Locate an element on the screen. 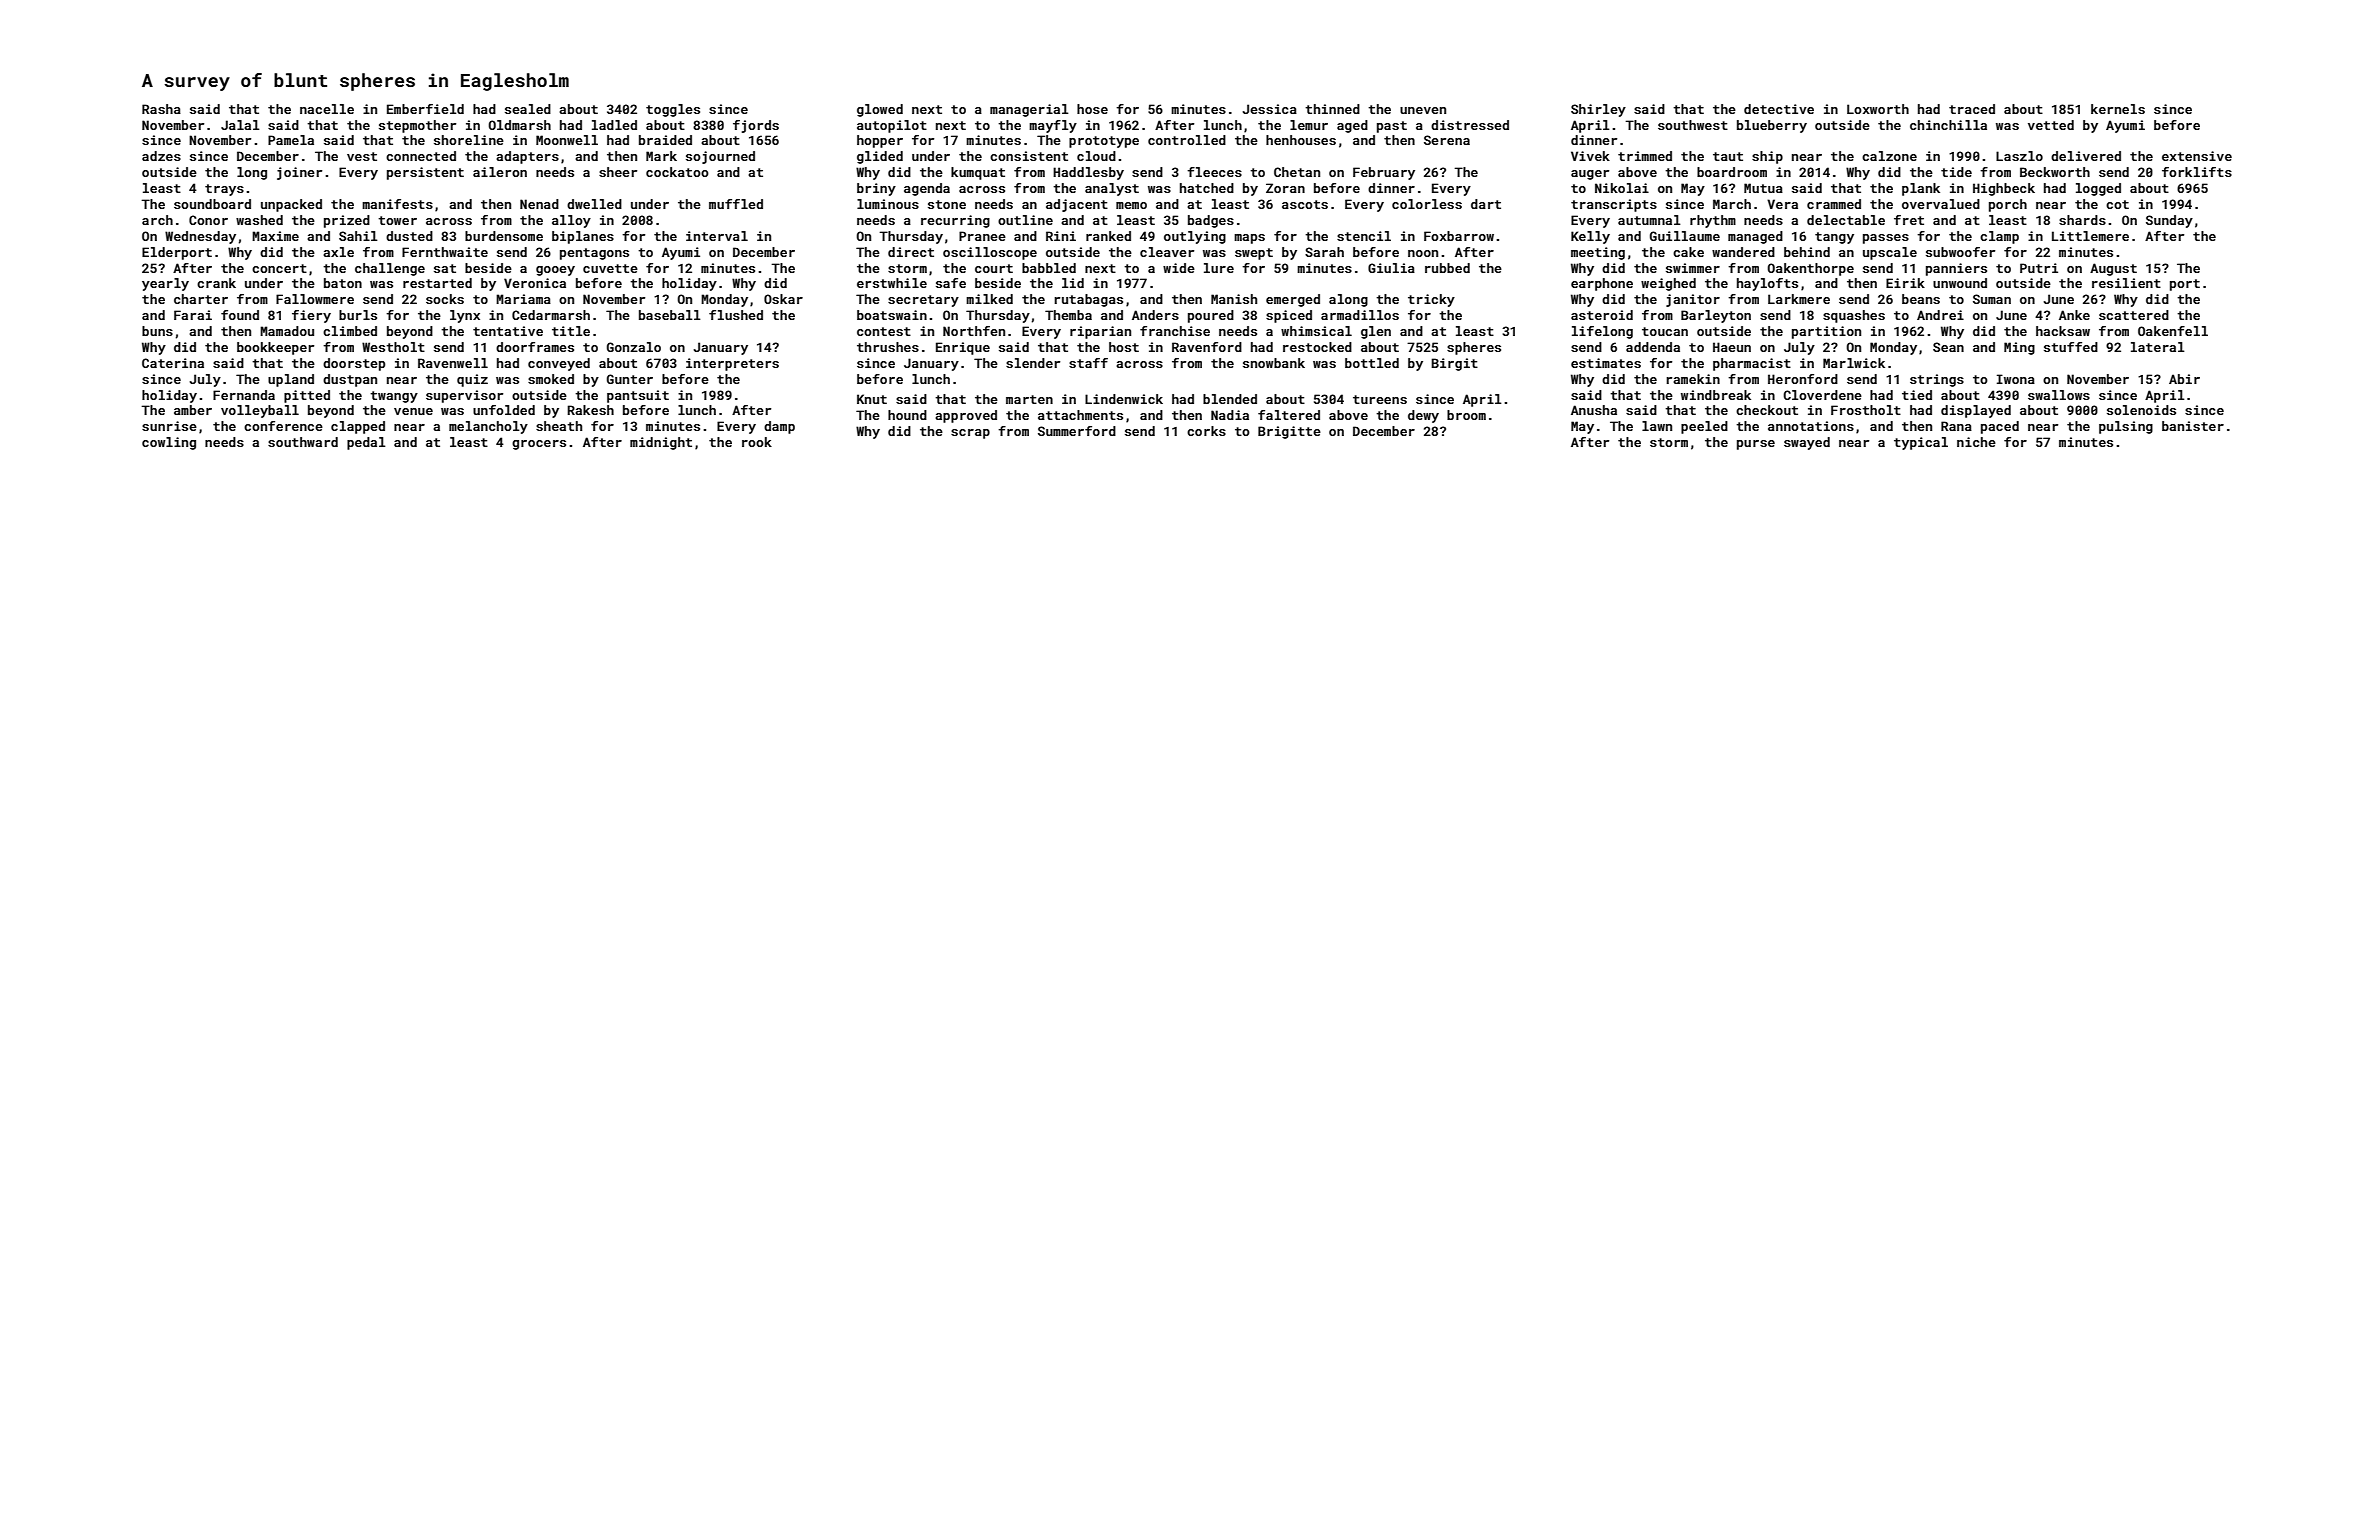 The image size is (2380, 1540). Loxworth is located at coordinates (1878, 109).
